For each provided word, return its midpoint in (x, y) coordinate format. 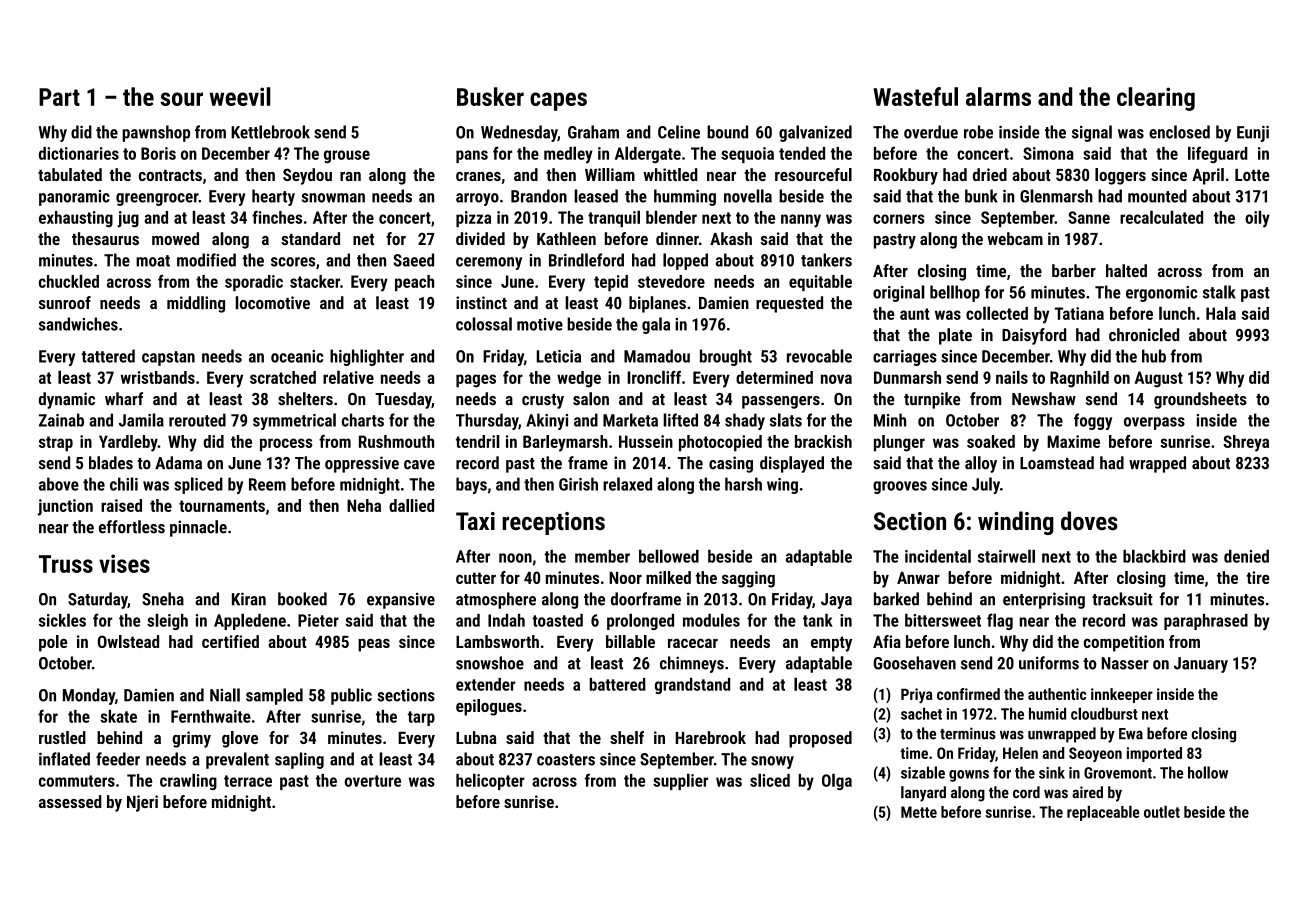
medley (568, 155)
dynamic (67, 400)
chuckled (69, 281)
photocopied (720, 443)
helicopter (490, 781)
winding (1016, 523)
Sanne (1089, 217)
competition (1124, 643)
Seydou (307, 176)
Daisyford (1034, 336)
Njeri (142, 803)
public (351, 696)
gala (656, 325)
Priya (916, 696)
